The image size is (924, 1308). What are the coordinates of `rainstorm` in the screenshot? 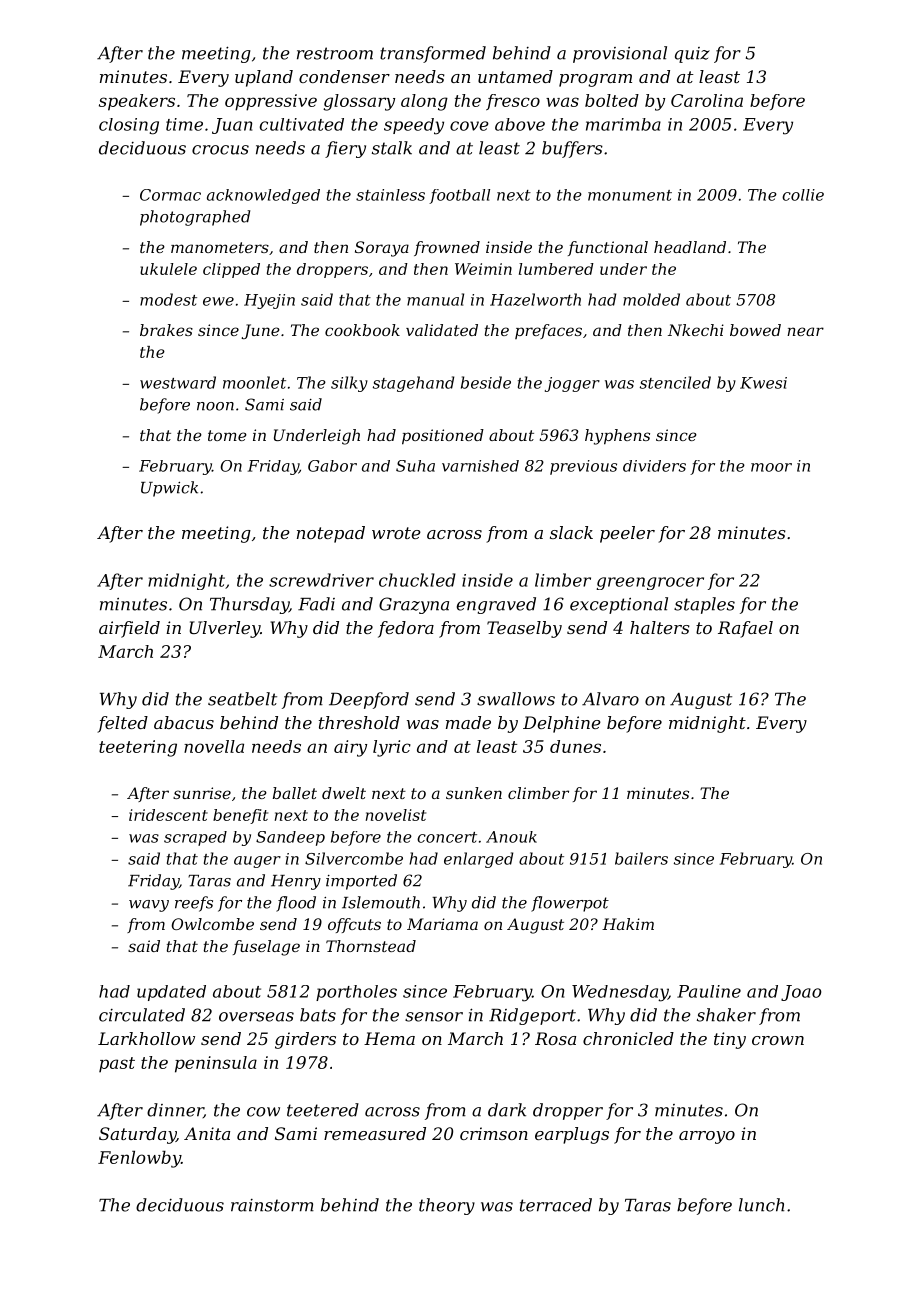 It's located at (272, 1205).
